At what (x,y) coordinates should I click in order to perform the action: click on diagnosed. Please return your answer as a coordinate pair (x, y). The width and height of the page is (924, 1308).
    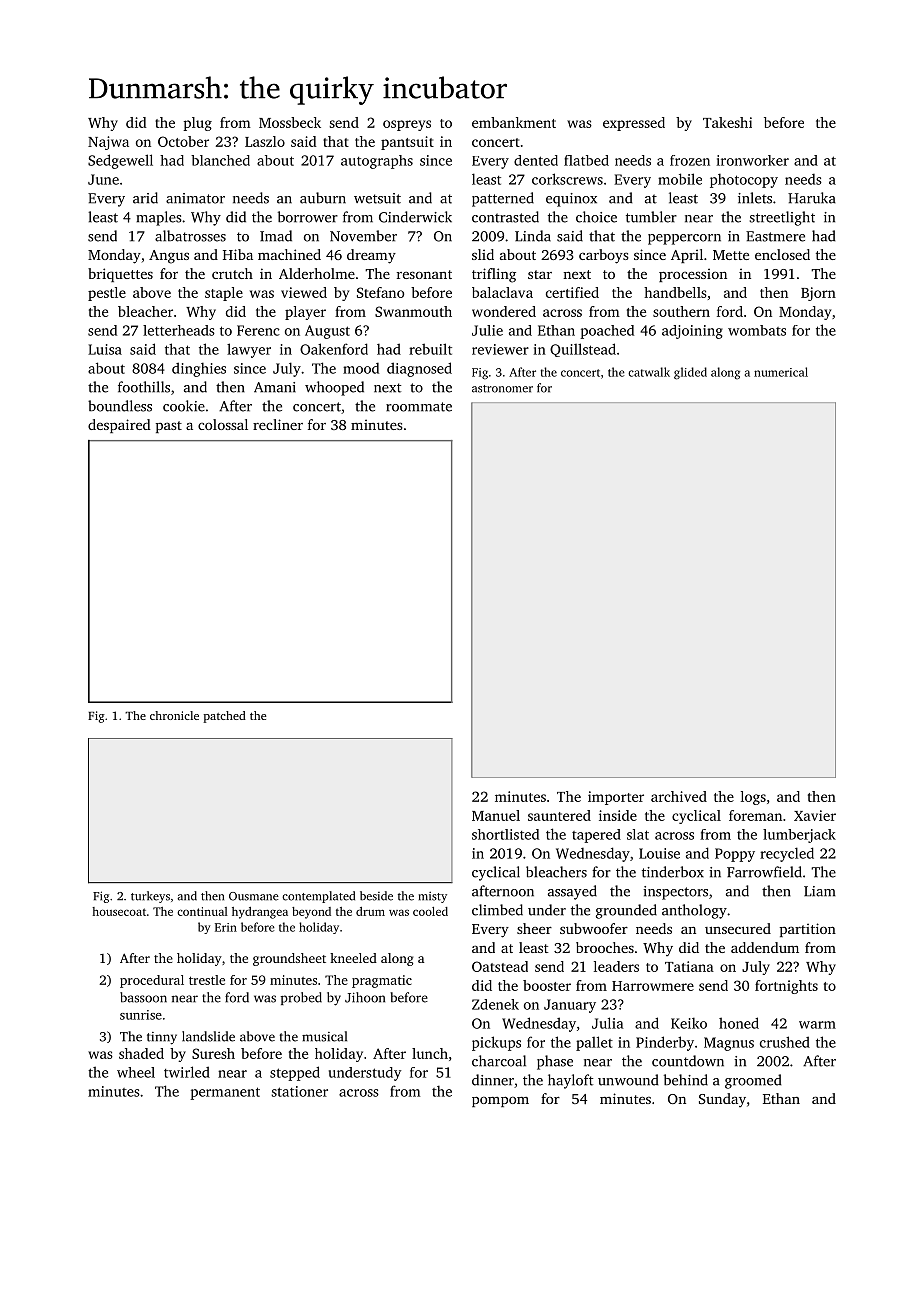
    Looking at the image, I should click on (419, 369).
